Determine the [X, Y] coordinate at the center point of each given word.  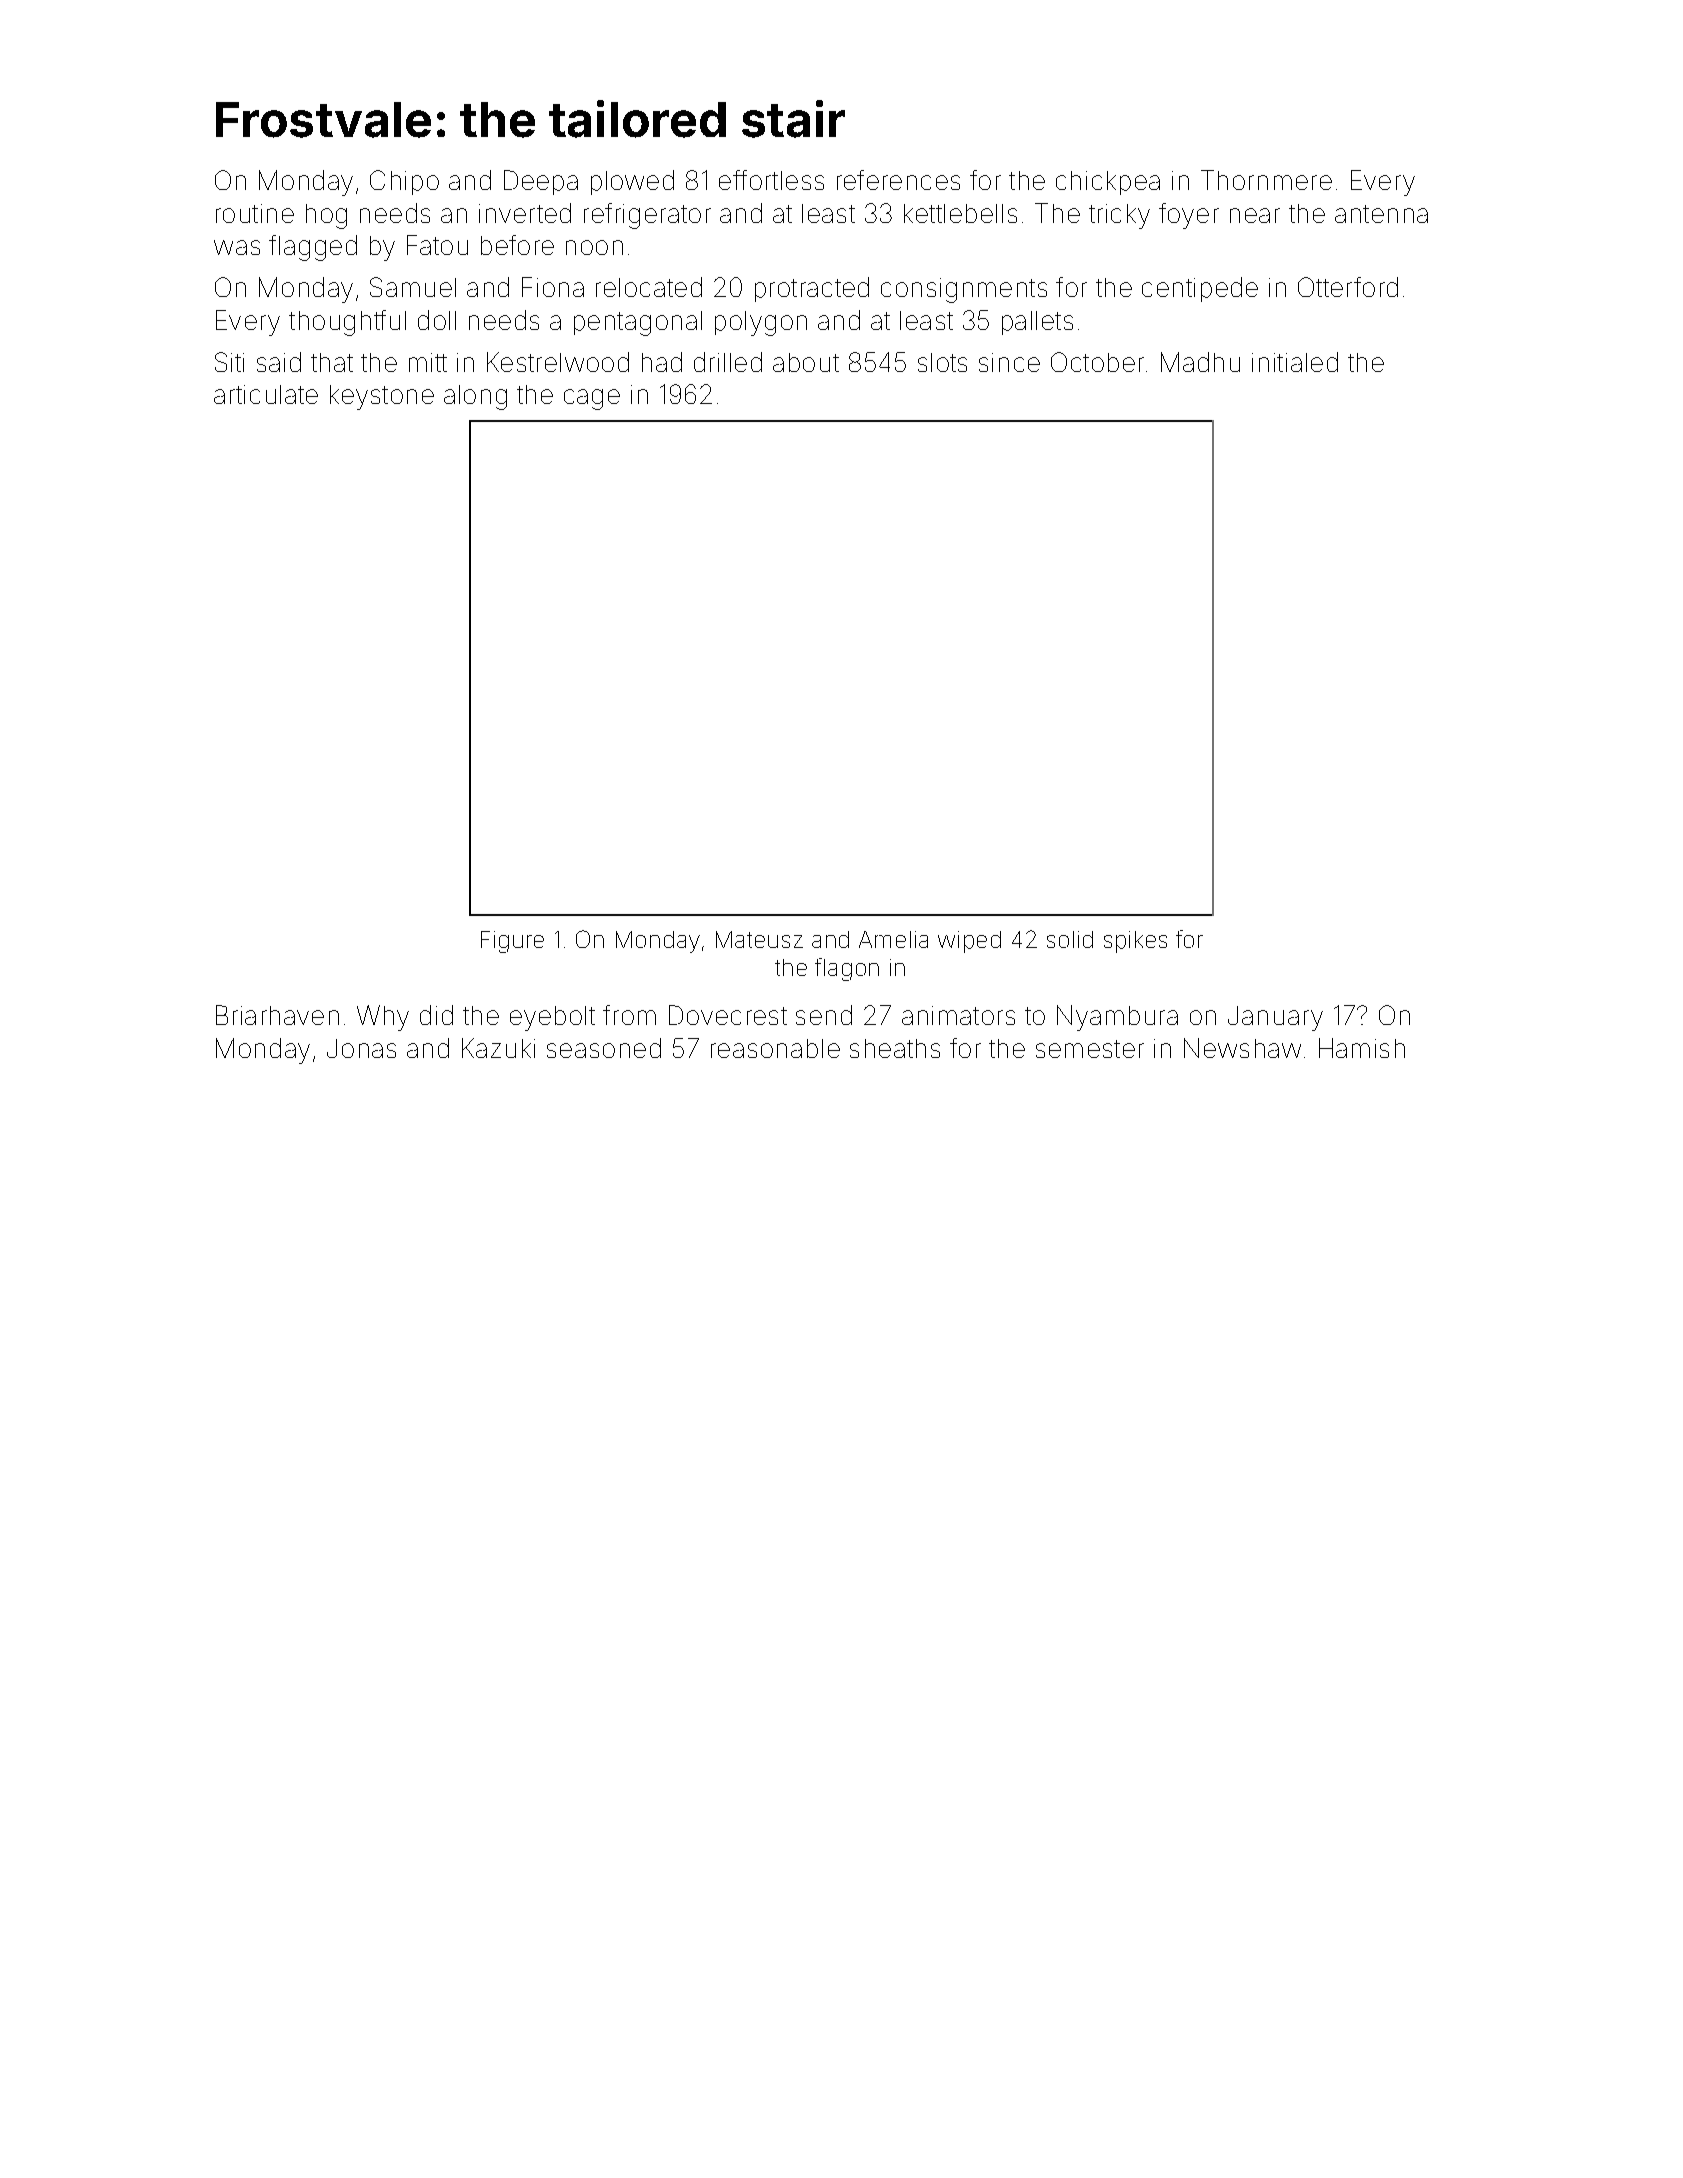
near [1255, 215]
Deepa [541, 182]
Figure [512, 942]
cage [592, 399]
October [1097, 362]
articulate [266, 394]
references [898, 180]
